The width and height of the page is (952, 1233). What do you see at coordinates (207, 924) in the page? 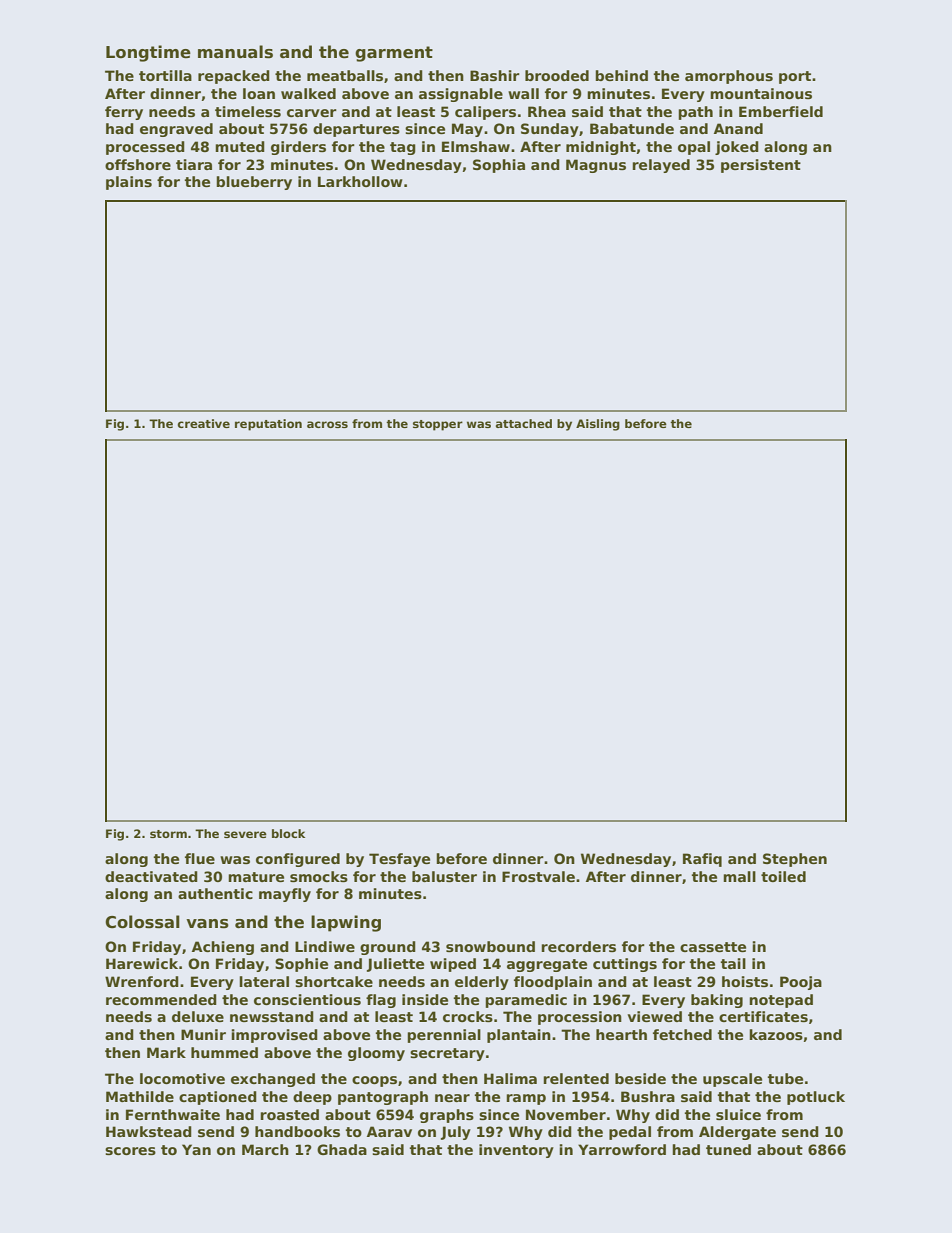
I see `vans` at bounding box center [207, 924].
